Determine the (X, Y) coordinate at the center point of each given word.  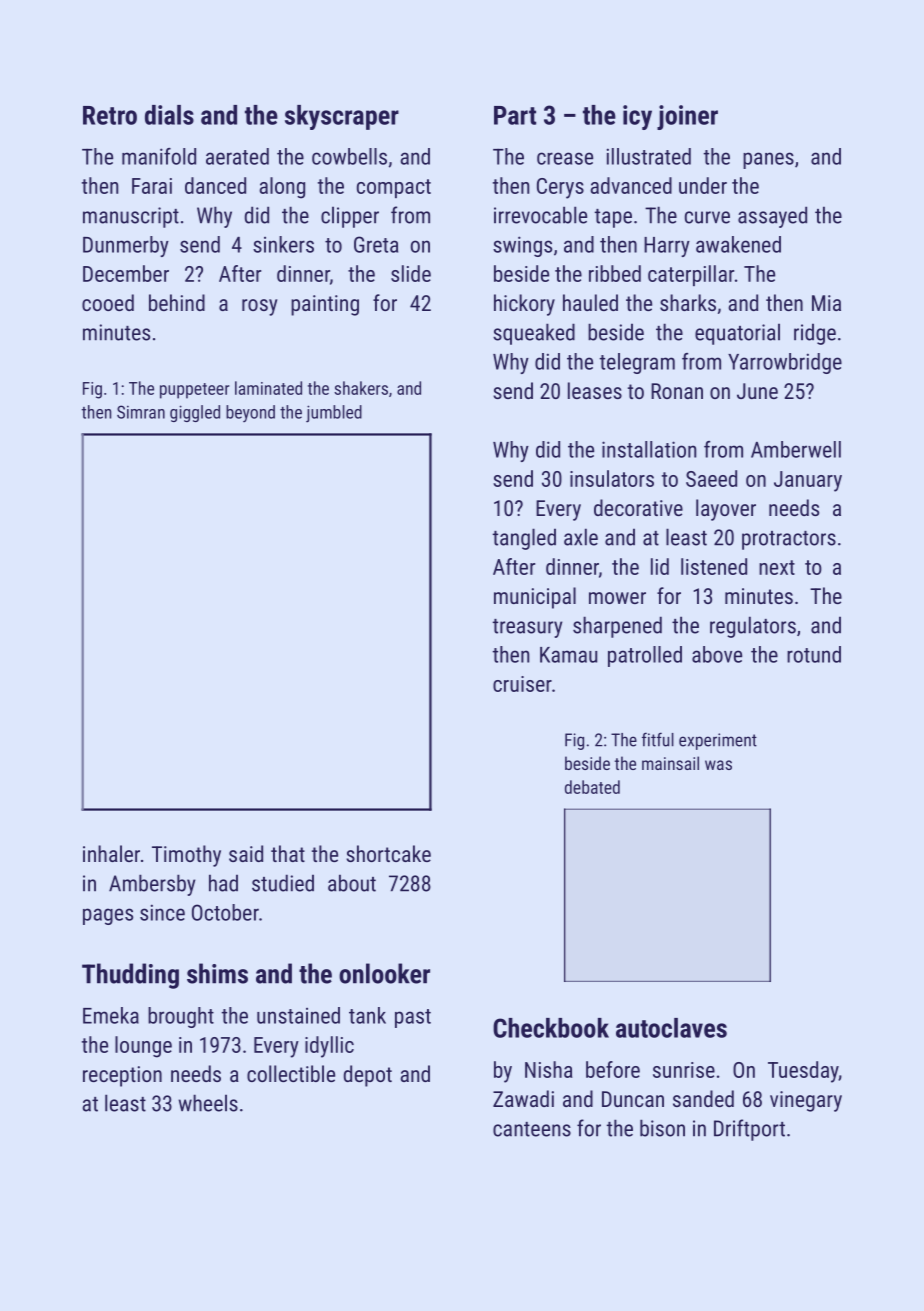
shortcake (388, 853)
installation (649, 449)
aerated (237, 156)
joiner (687, 117)
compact (394, 188)
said (246, 853)
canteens (532, 1129)
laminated (268, 388)
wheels (208, 1103)
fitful (658, 739)
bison (662, 1128)
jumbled (334, 414)
